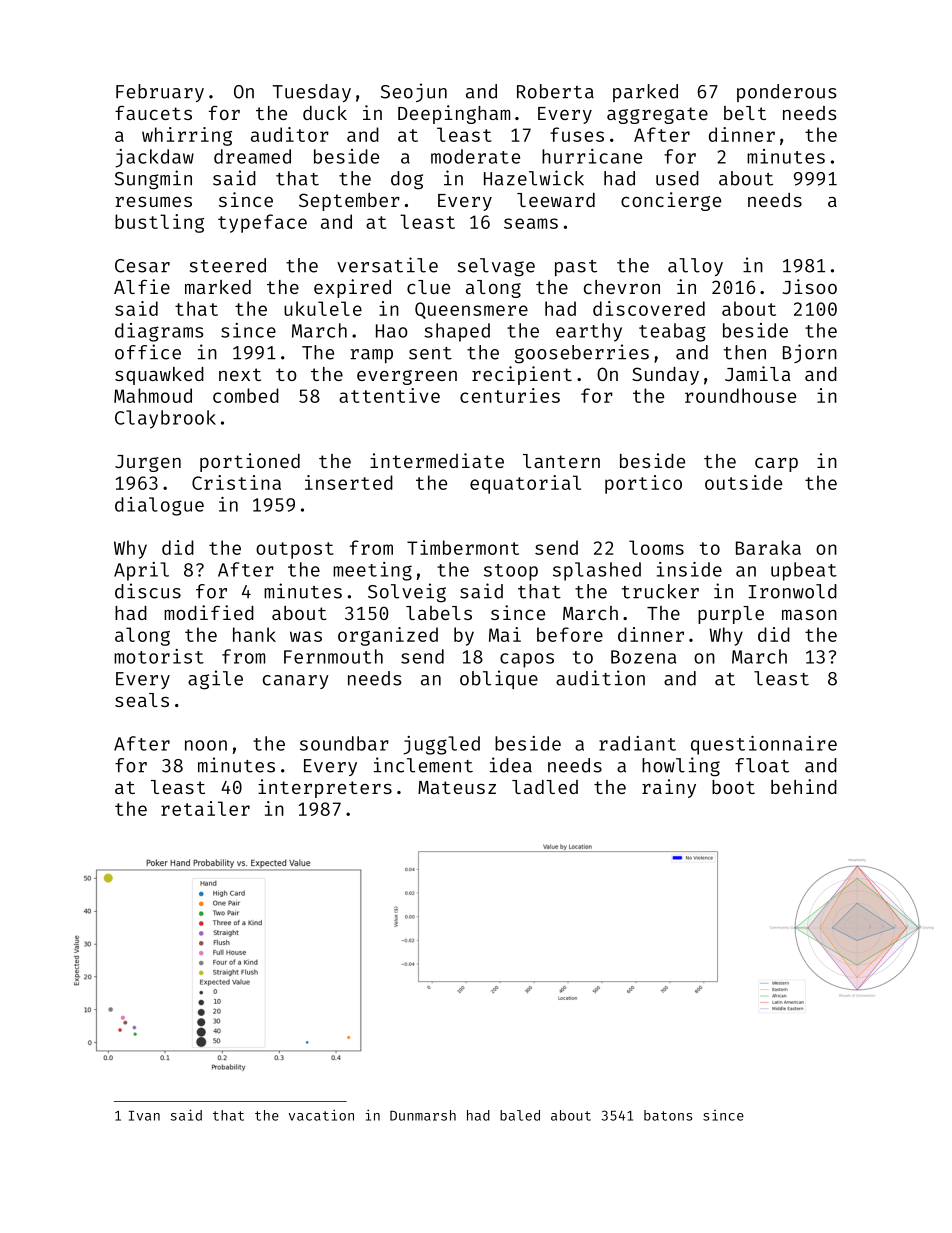 The width and height of the screenshot is (952, 1233). What do you see at coordinates (236, 482) in the screenshot?
I see `Cristina` at bounding box center [236, 482].
